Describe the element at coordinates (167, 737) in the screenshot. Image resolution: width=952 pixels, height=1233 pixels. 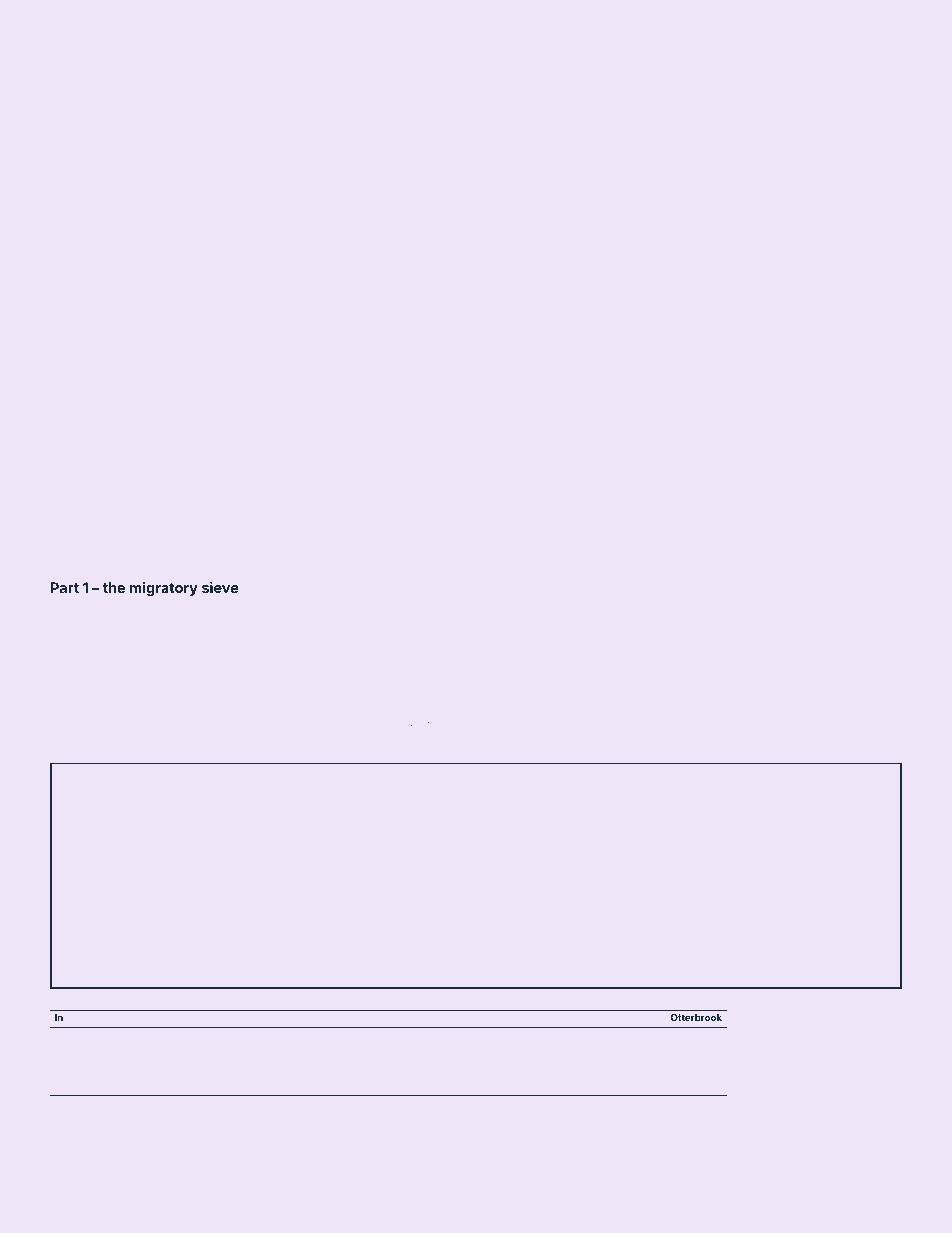
I see `Snowbarrow` at that location.
